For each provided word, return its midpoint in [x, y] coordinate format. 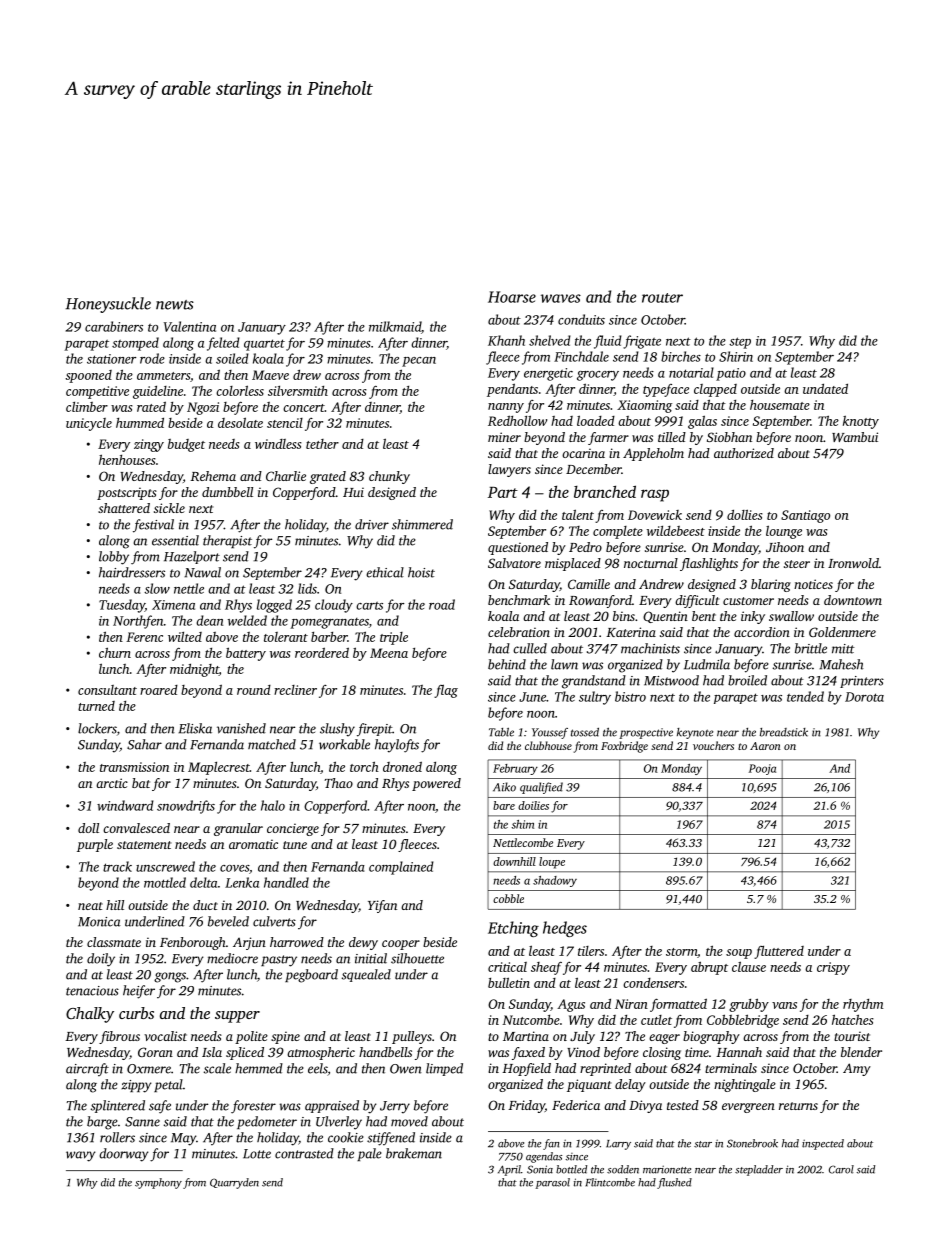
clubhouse [548, 745]
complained [401, 868]
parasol [552, 1183]
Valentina [190, 326]
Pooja [762, 769]
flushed [674, 1183]
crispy [833, 968]
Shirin [736, 356]
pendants [512, 390]
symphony [158, 1183]
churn [115, 652]
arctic [112, 783]
